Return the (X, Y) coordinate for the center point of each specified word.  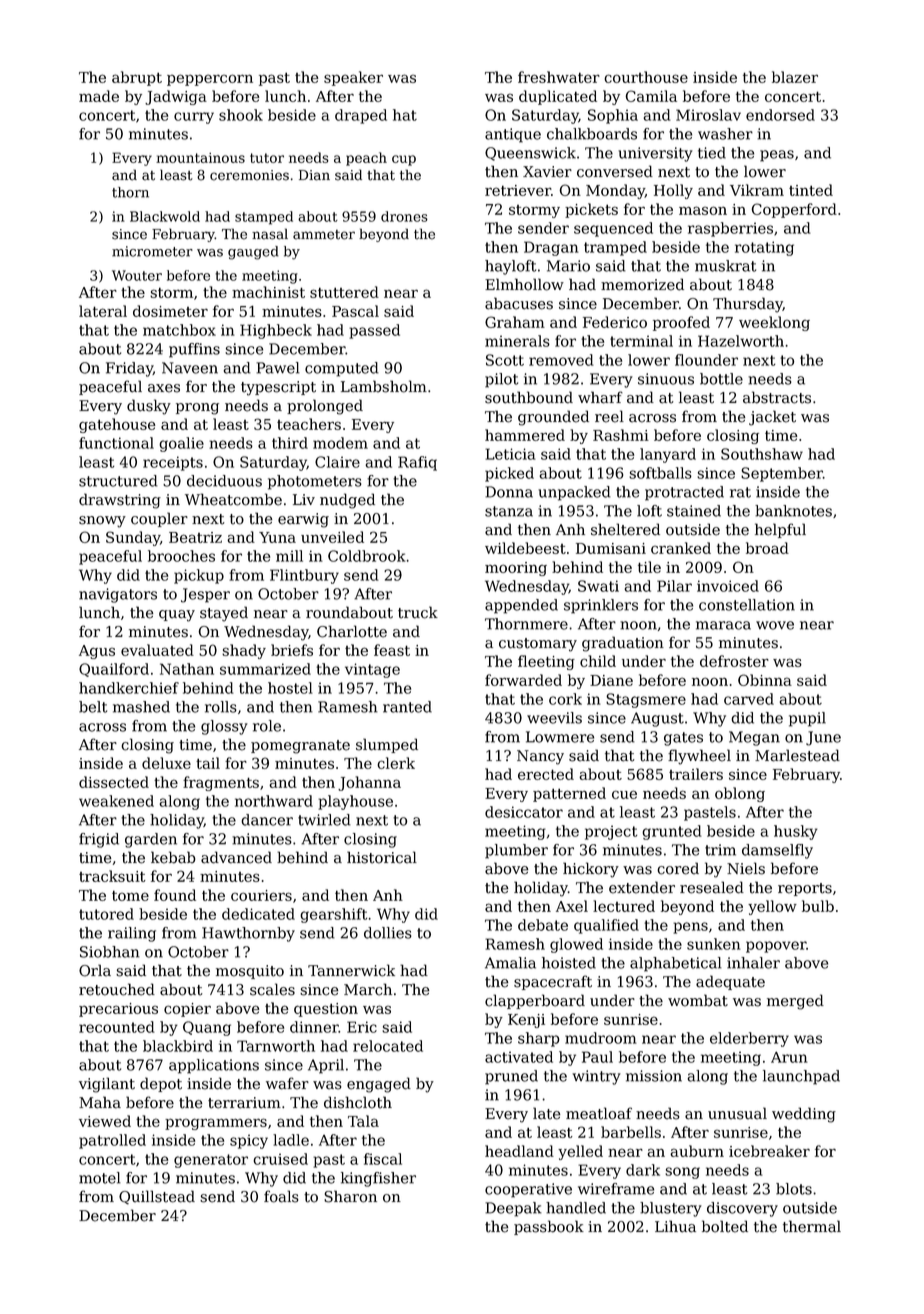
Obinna (765, 680)
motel (100, 1178)
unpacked (574, 493)
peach (366, 159)
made (99, 96)
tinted (811, 190)
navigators (118, 595)
